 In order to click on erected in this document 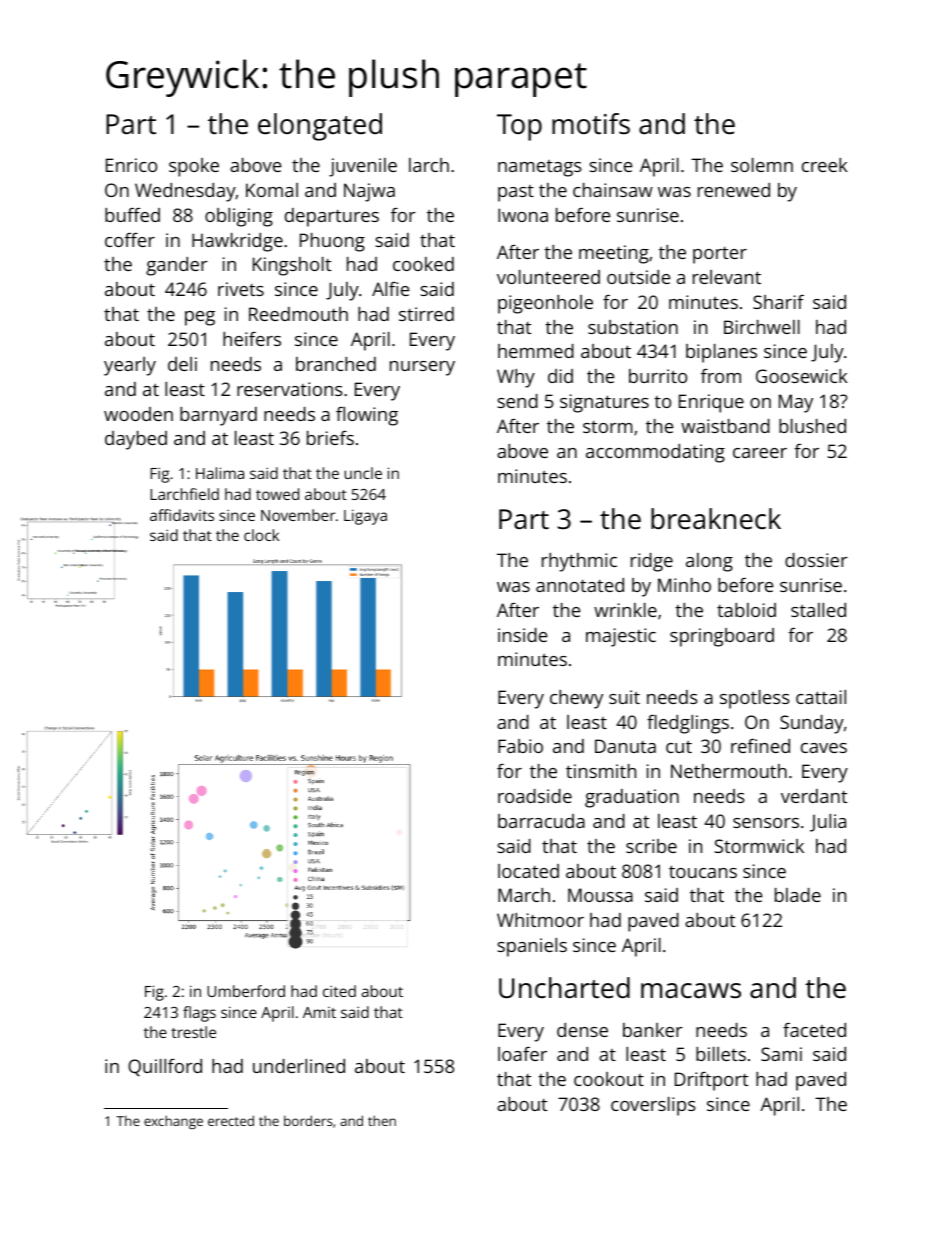, I will do `click(231, 1120)`.
